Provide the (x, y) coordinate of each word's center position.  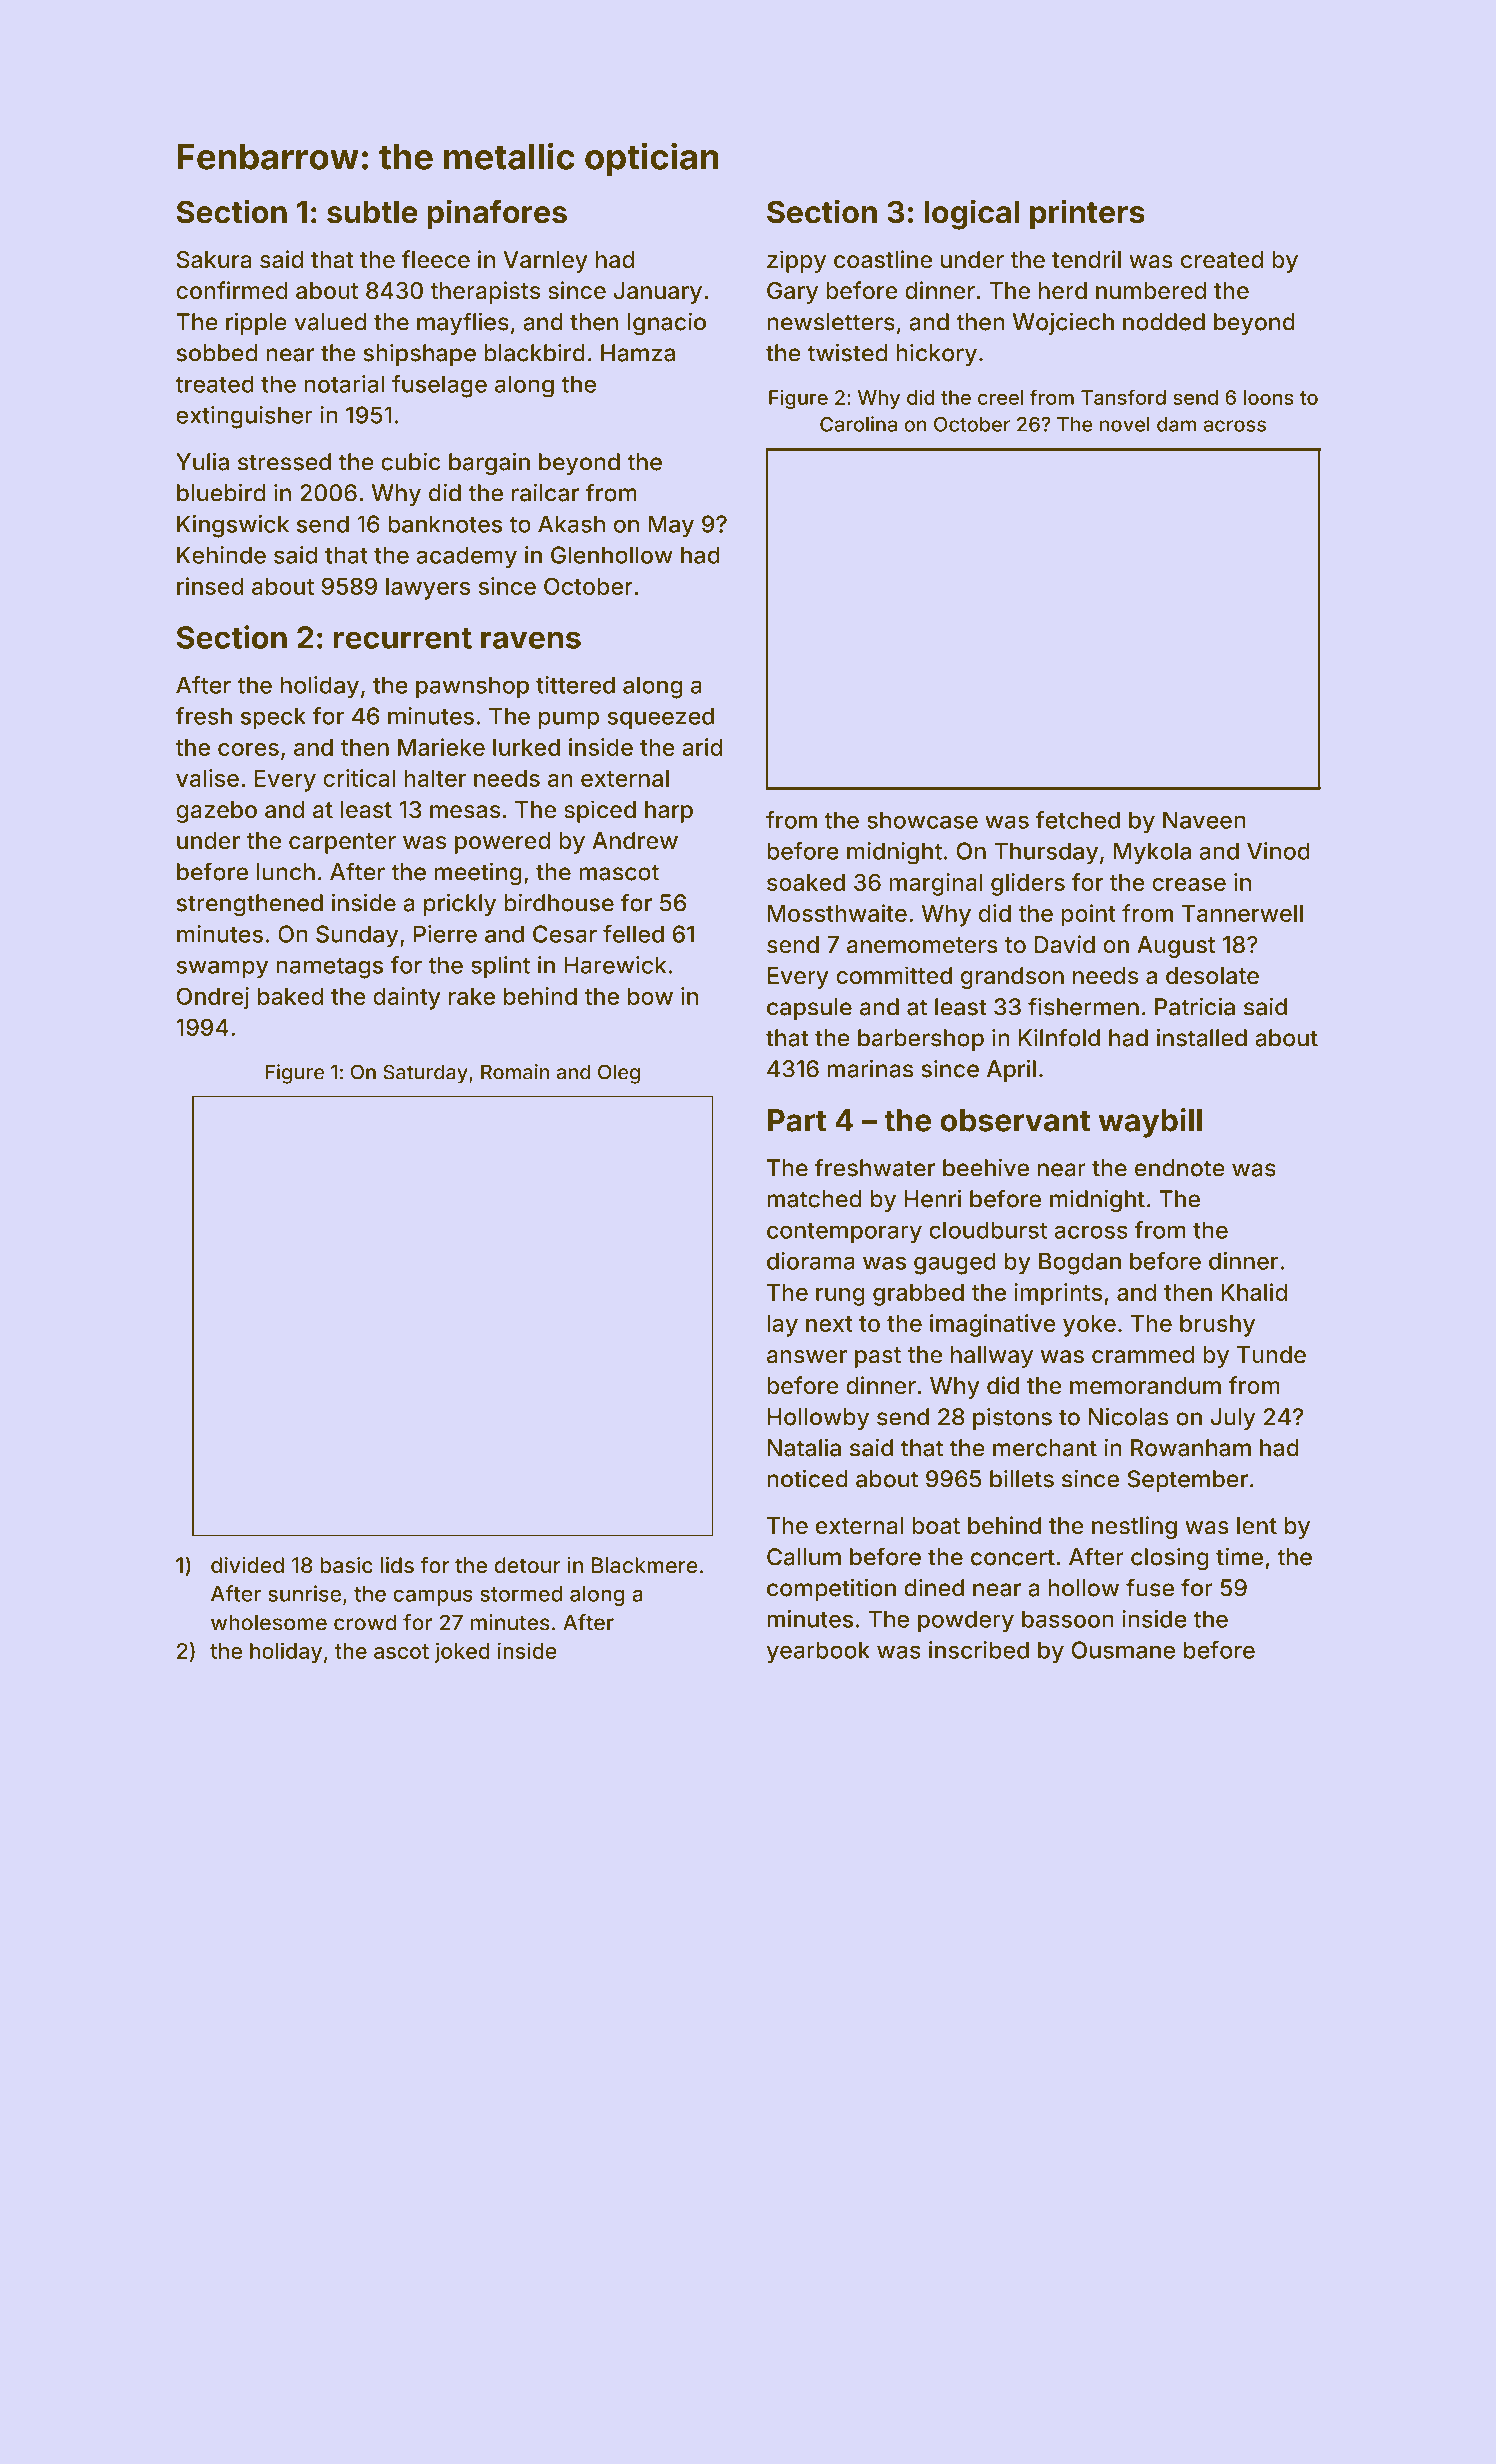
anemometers (922, 945)
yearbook (818, 1652)
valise (207, 778)
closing (1170, 1559)
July (1233, 1419)
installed (1202, 1037)
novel (1125, 424)
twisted (847, 352)
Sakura (214, 260)
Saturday (425, 1074)
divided (247, 1565)
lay (782, 1326)
